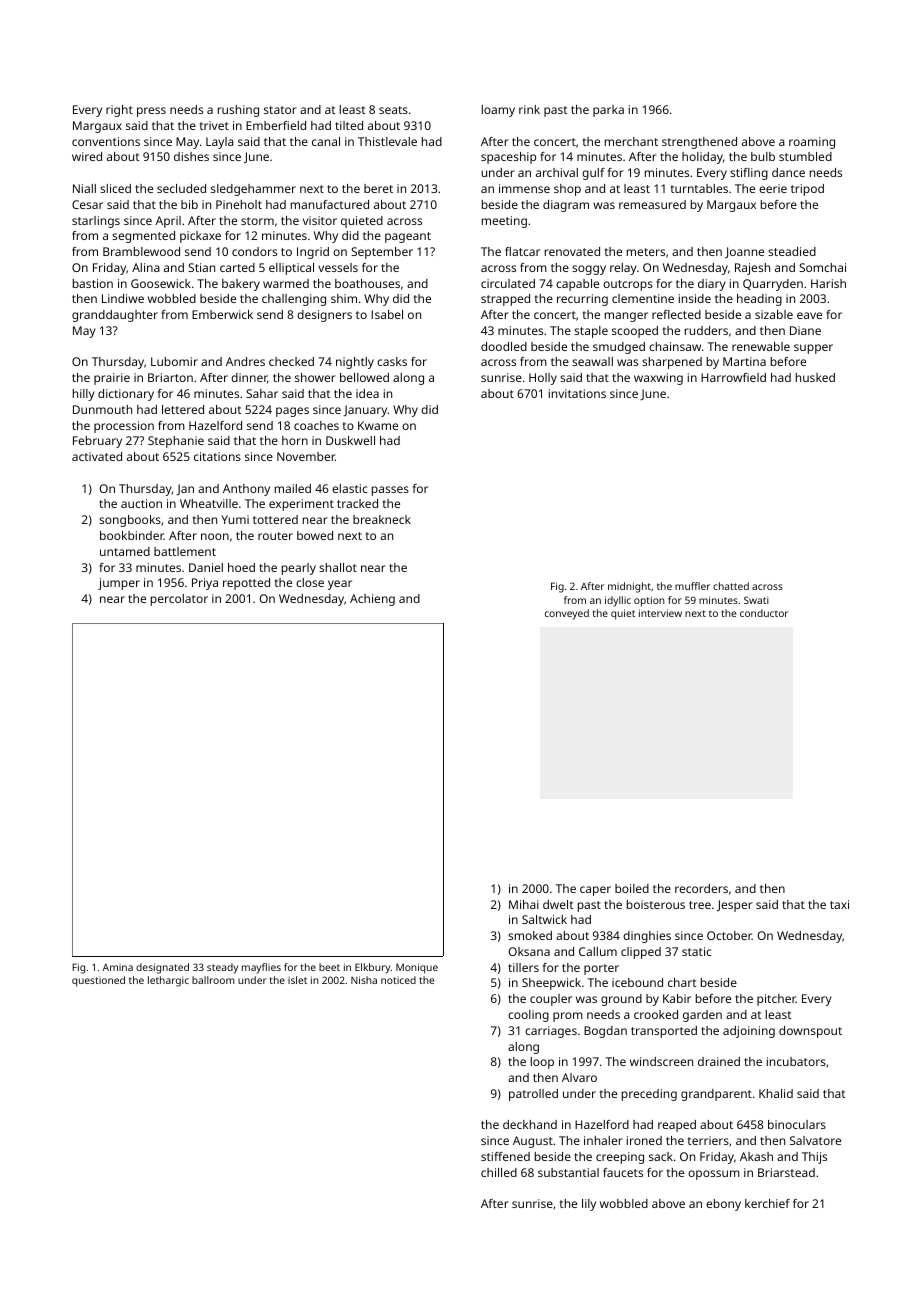  I want to click on interview, so click(660, 613).
